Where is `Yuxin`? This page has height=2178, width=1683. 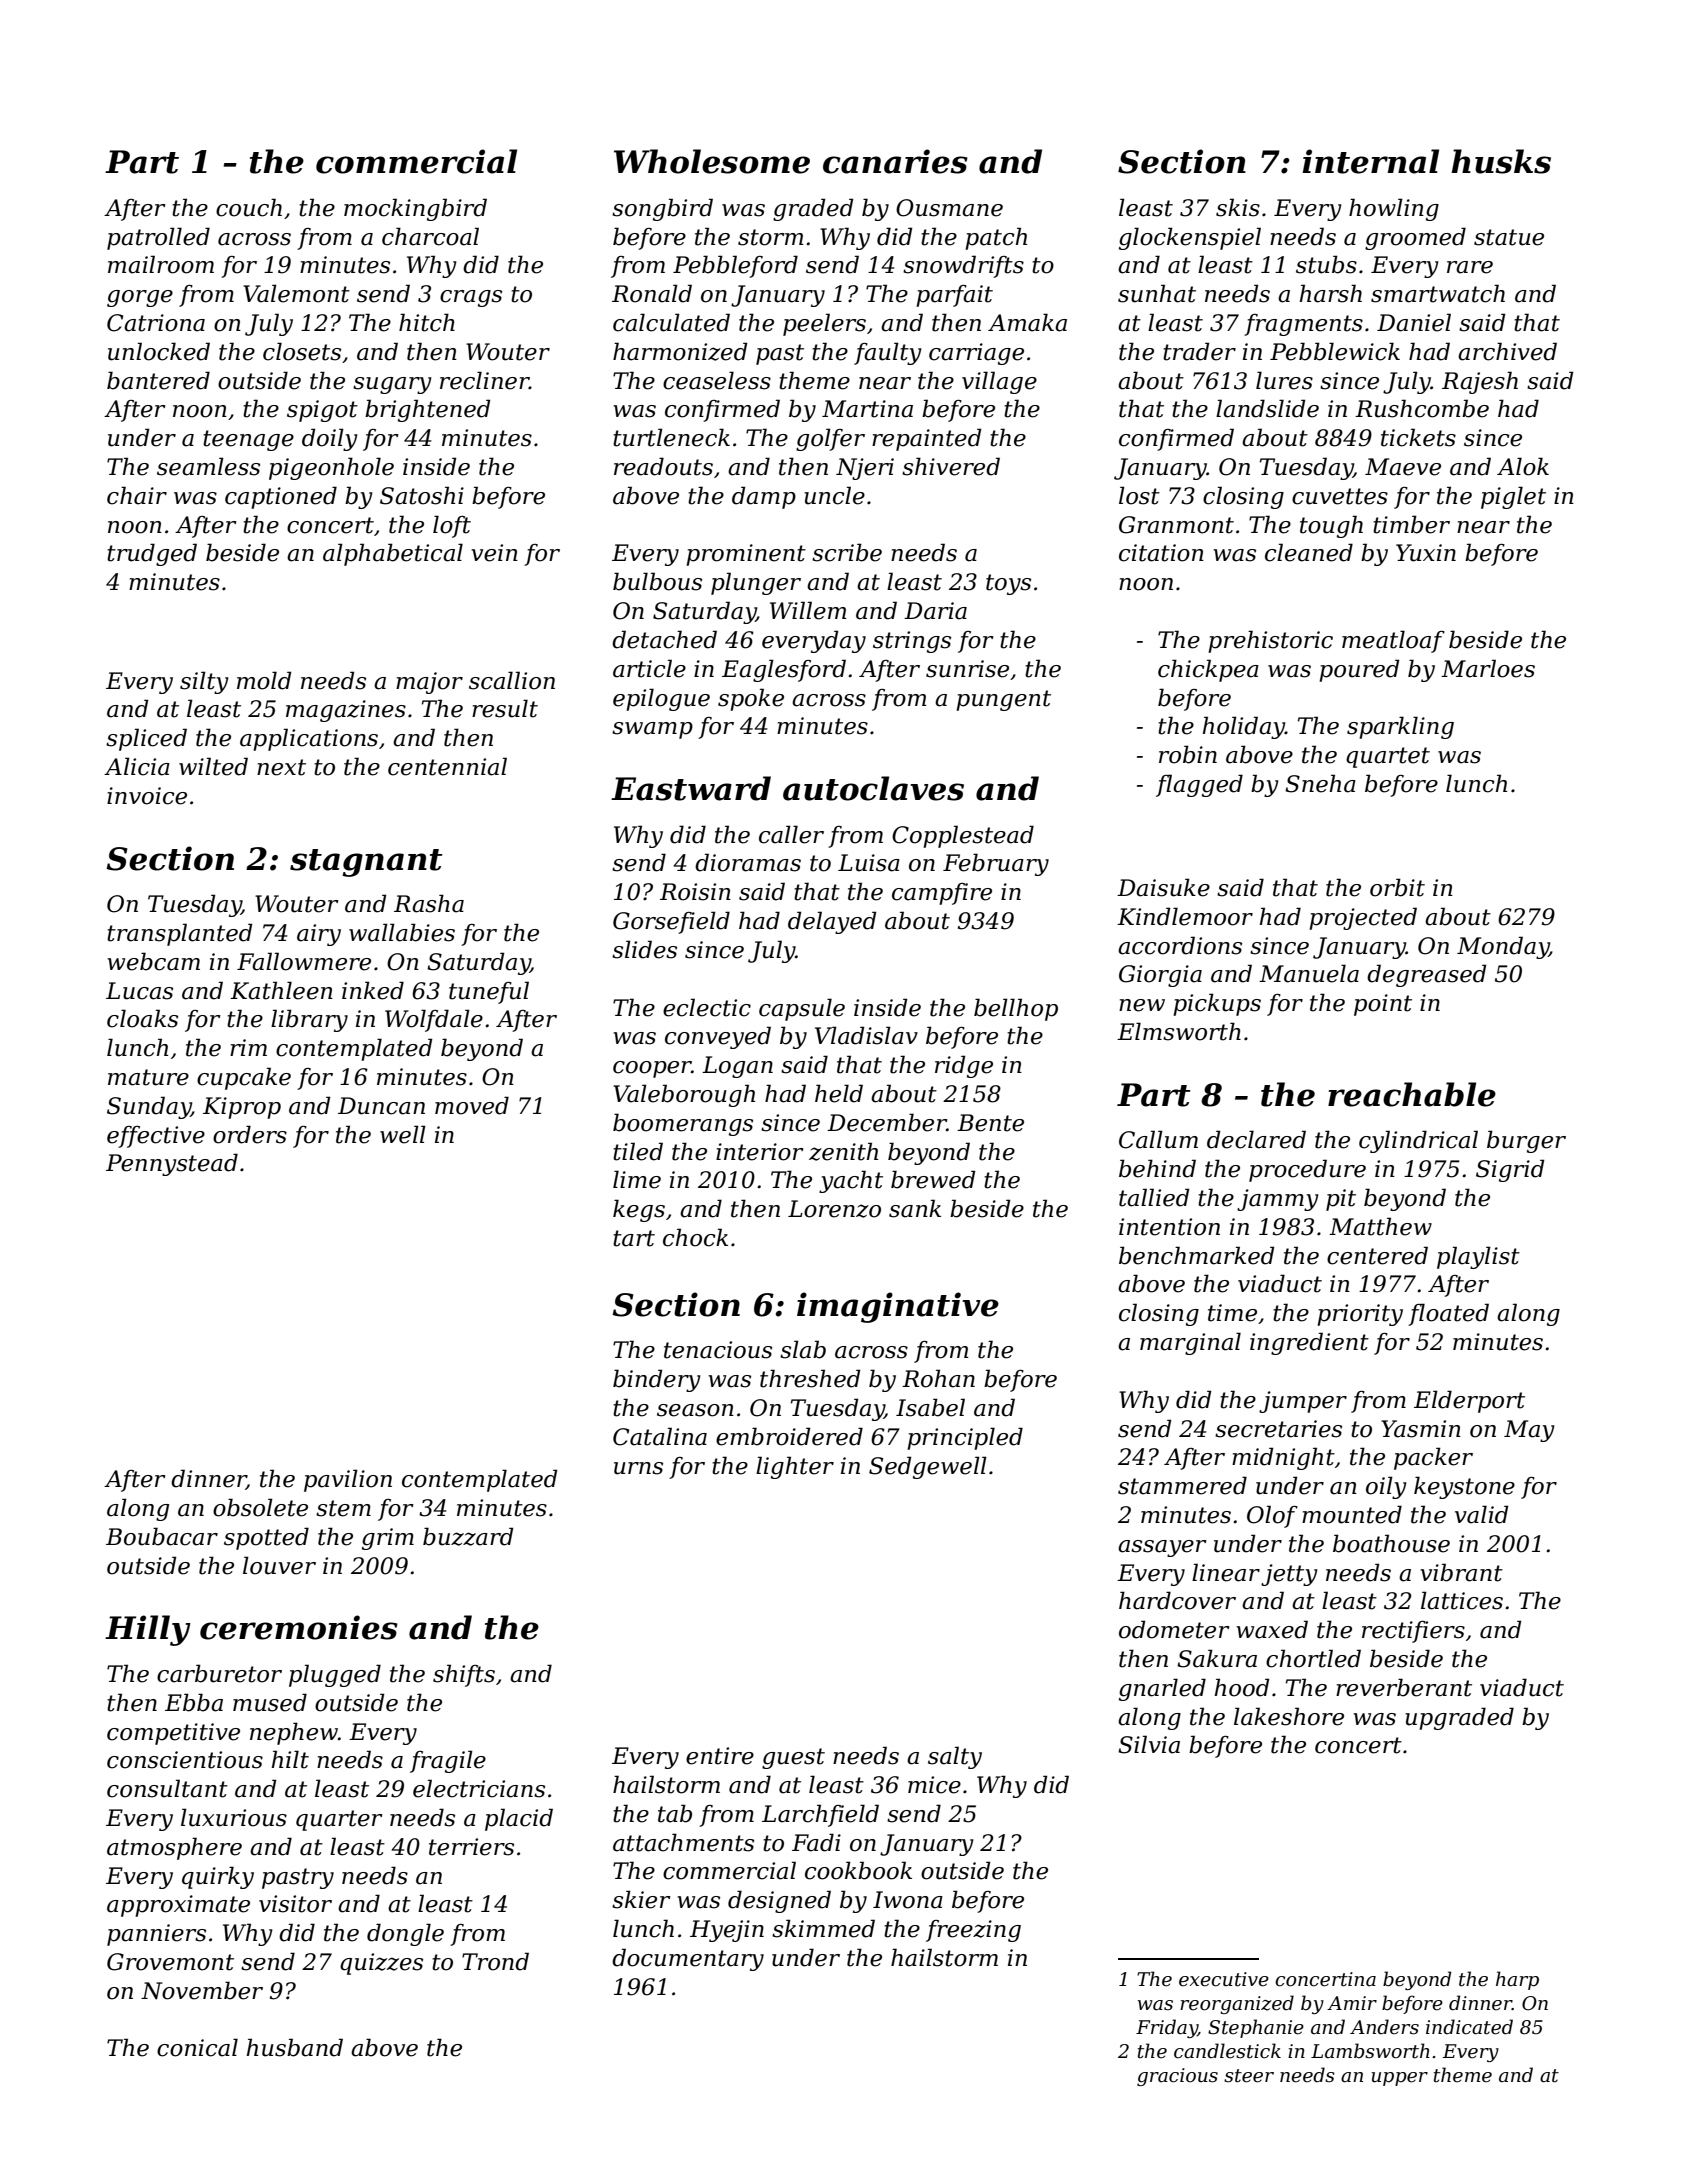
Yuxin is located at coordinates (1426, 553).
